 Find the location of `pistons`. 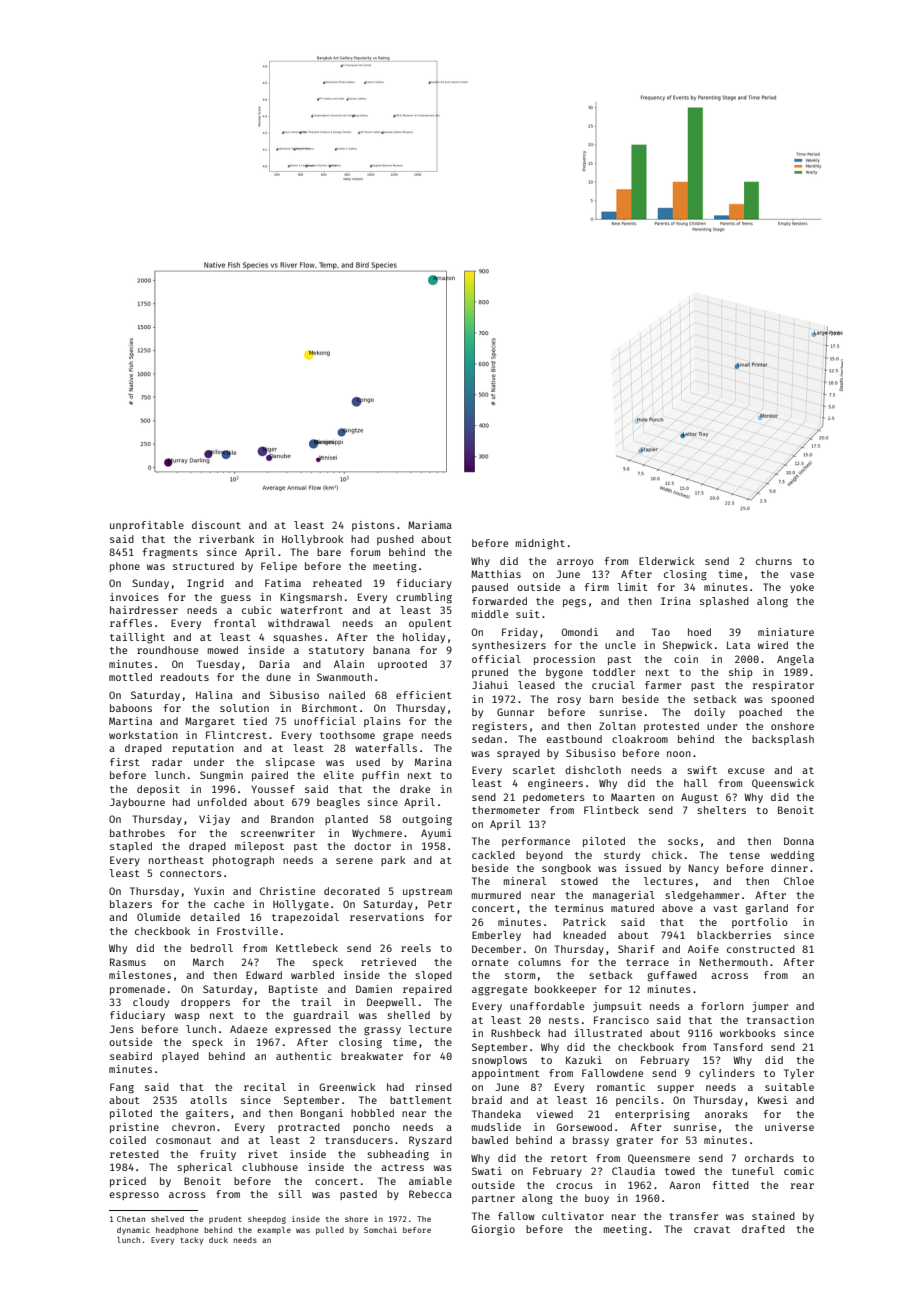

pistons is located at coordinates (373, 526).
